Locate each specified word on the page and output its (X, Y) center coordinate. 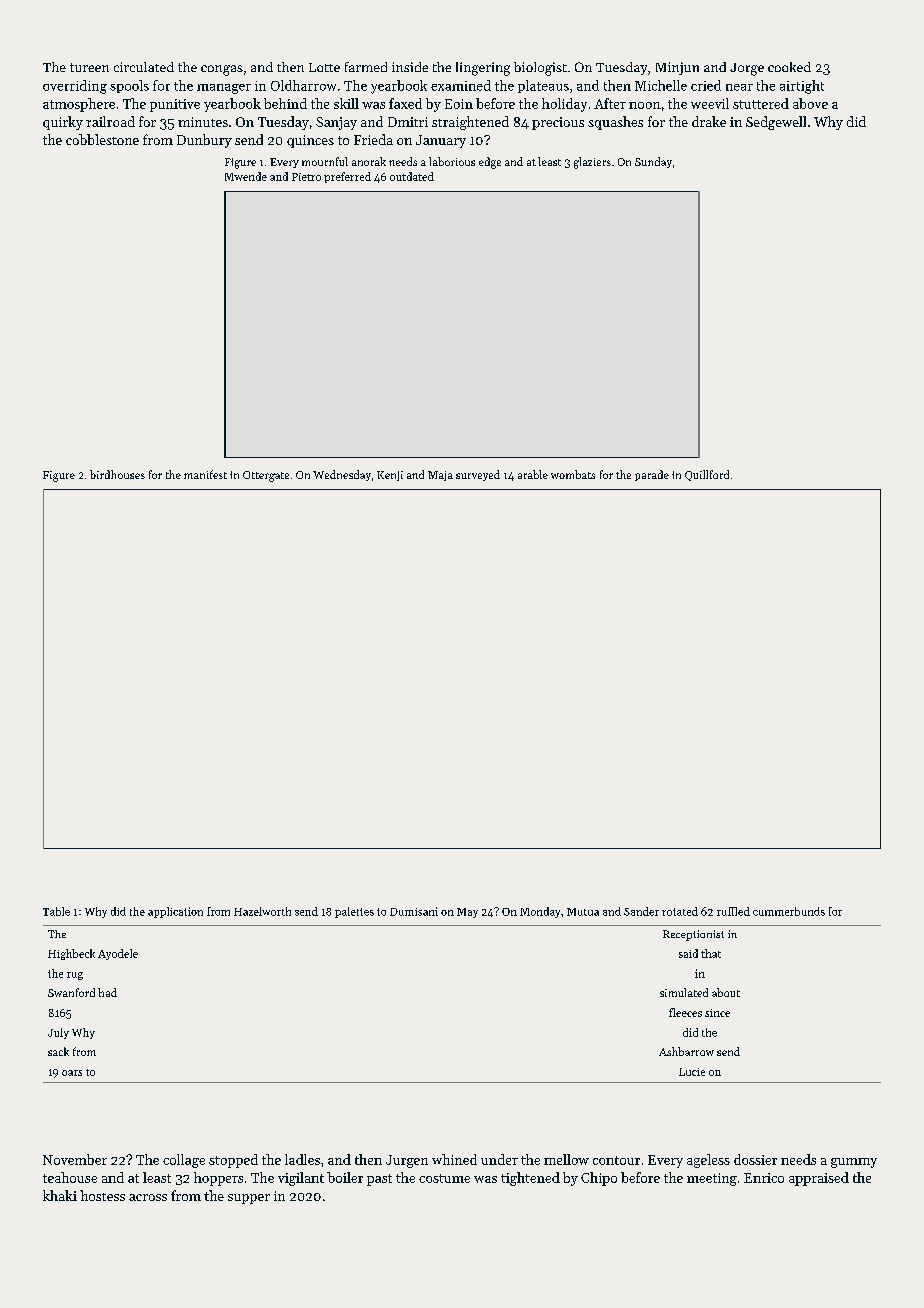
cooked (789, 67)
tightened (530, 1179)
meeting (712, 1179)
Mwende (246, 176)
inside (410, 67)
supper (249, 1199)
